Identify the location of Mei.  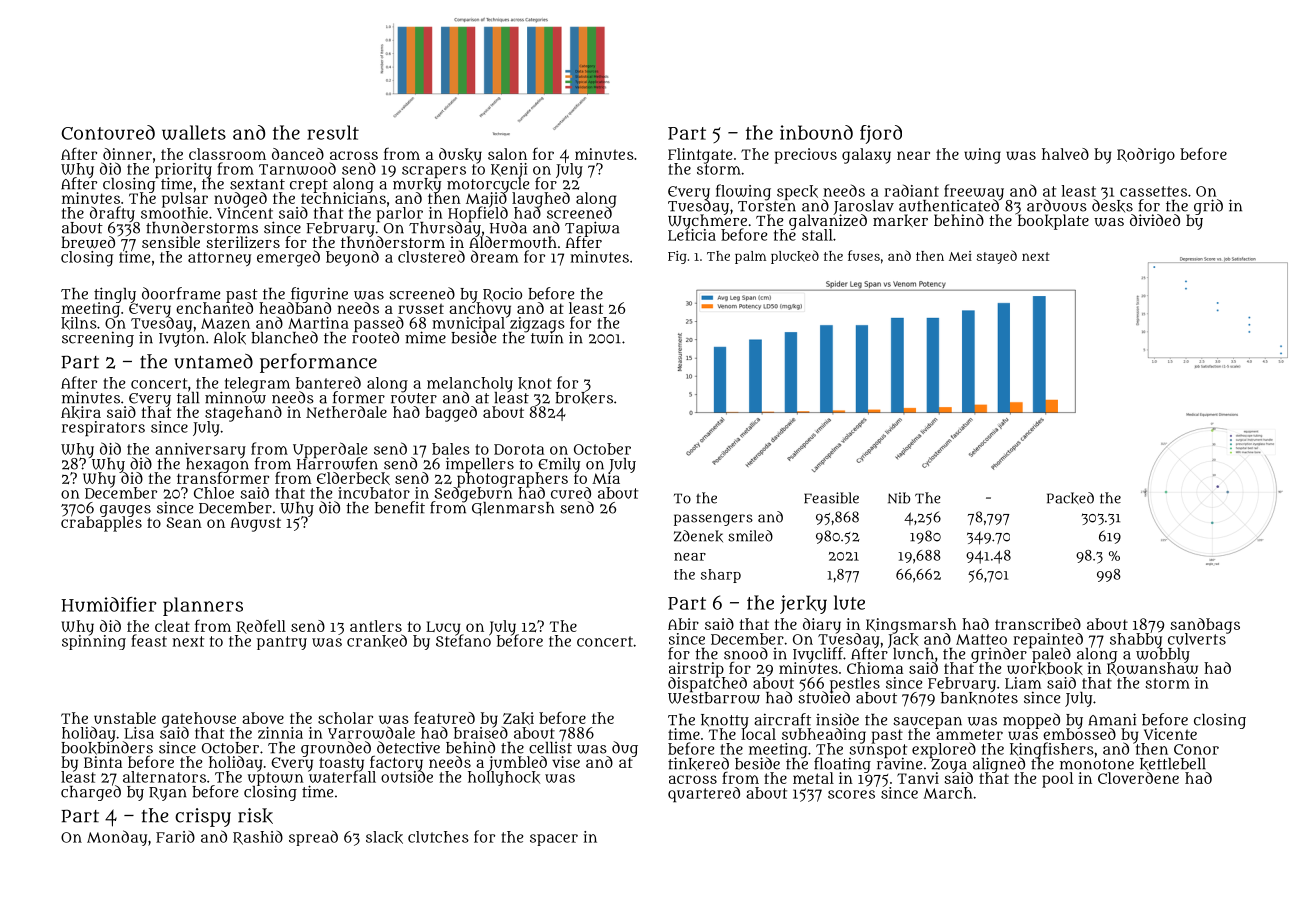
(960, 256).
